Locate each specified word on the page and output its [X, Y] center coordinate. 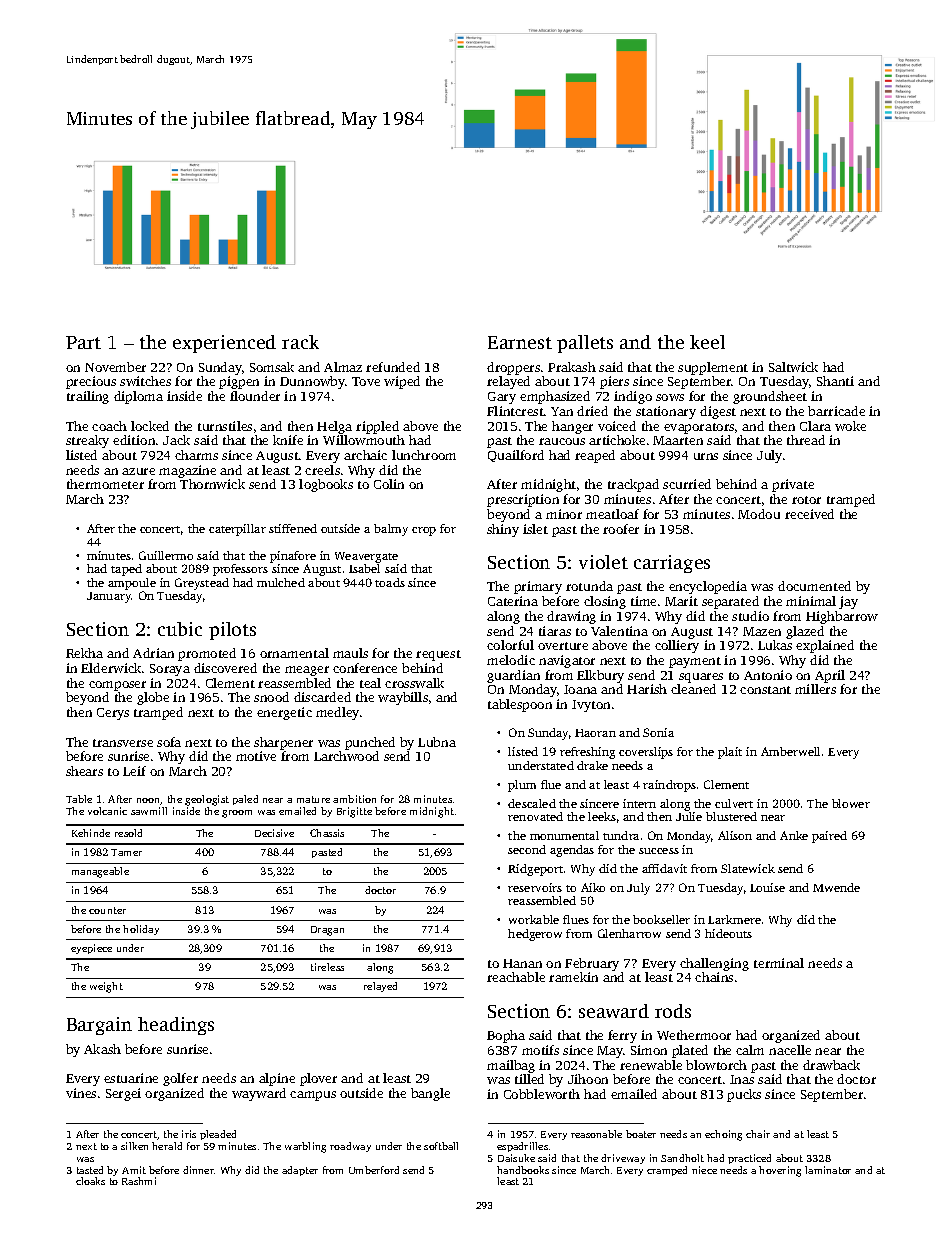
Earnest [520, 342]
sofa [169, 742]
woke [850, 426]
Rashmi [139, 1181]
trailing [88, 397]
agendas [572, 851]
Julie [689, 816]
